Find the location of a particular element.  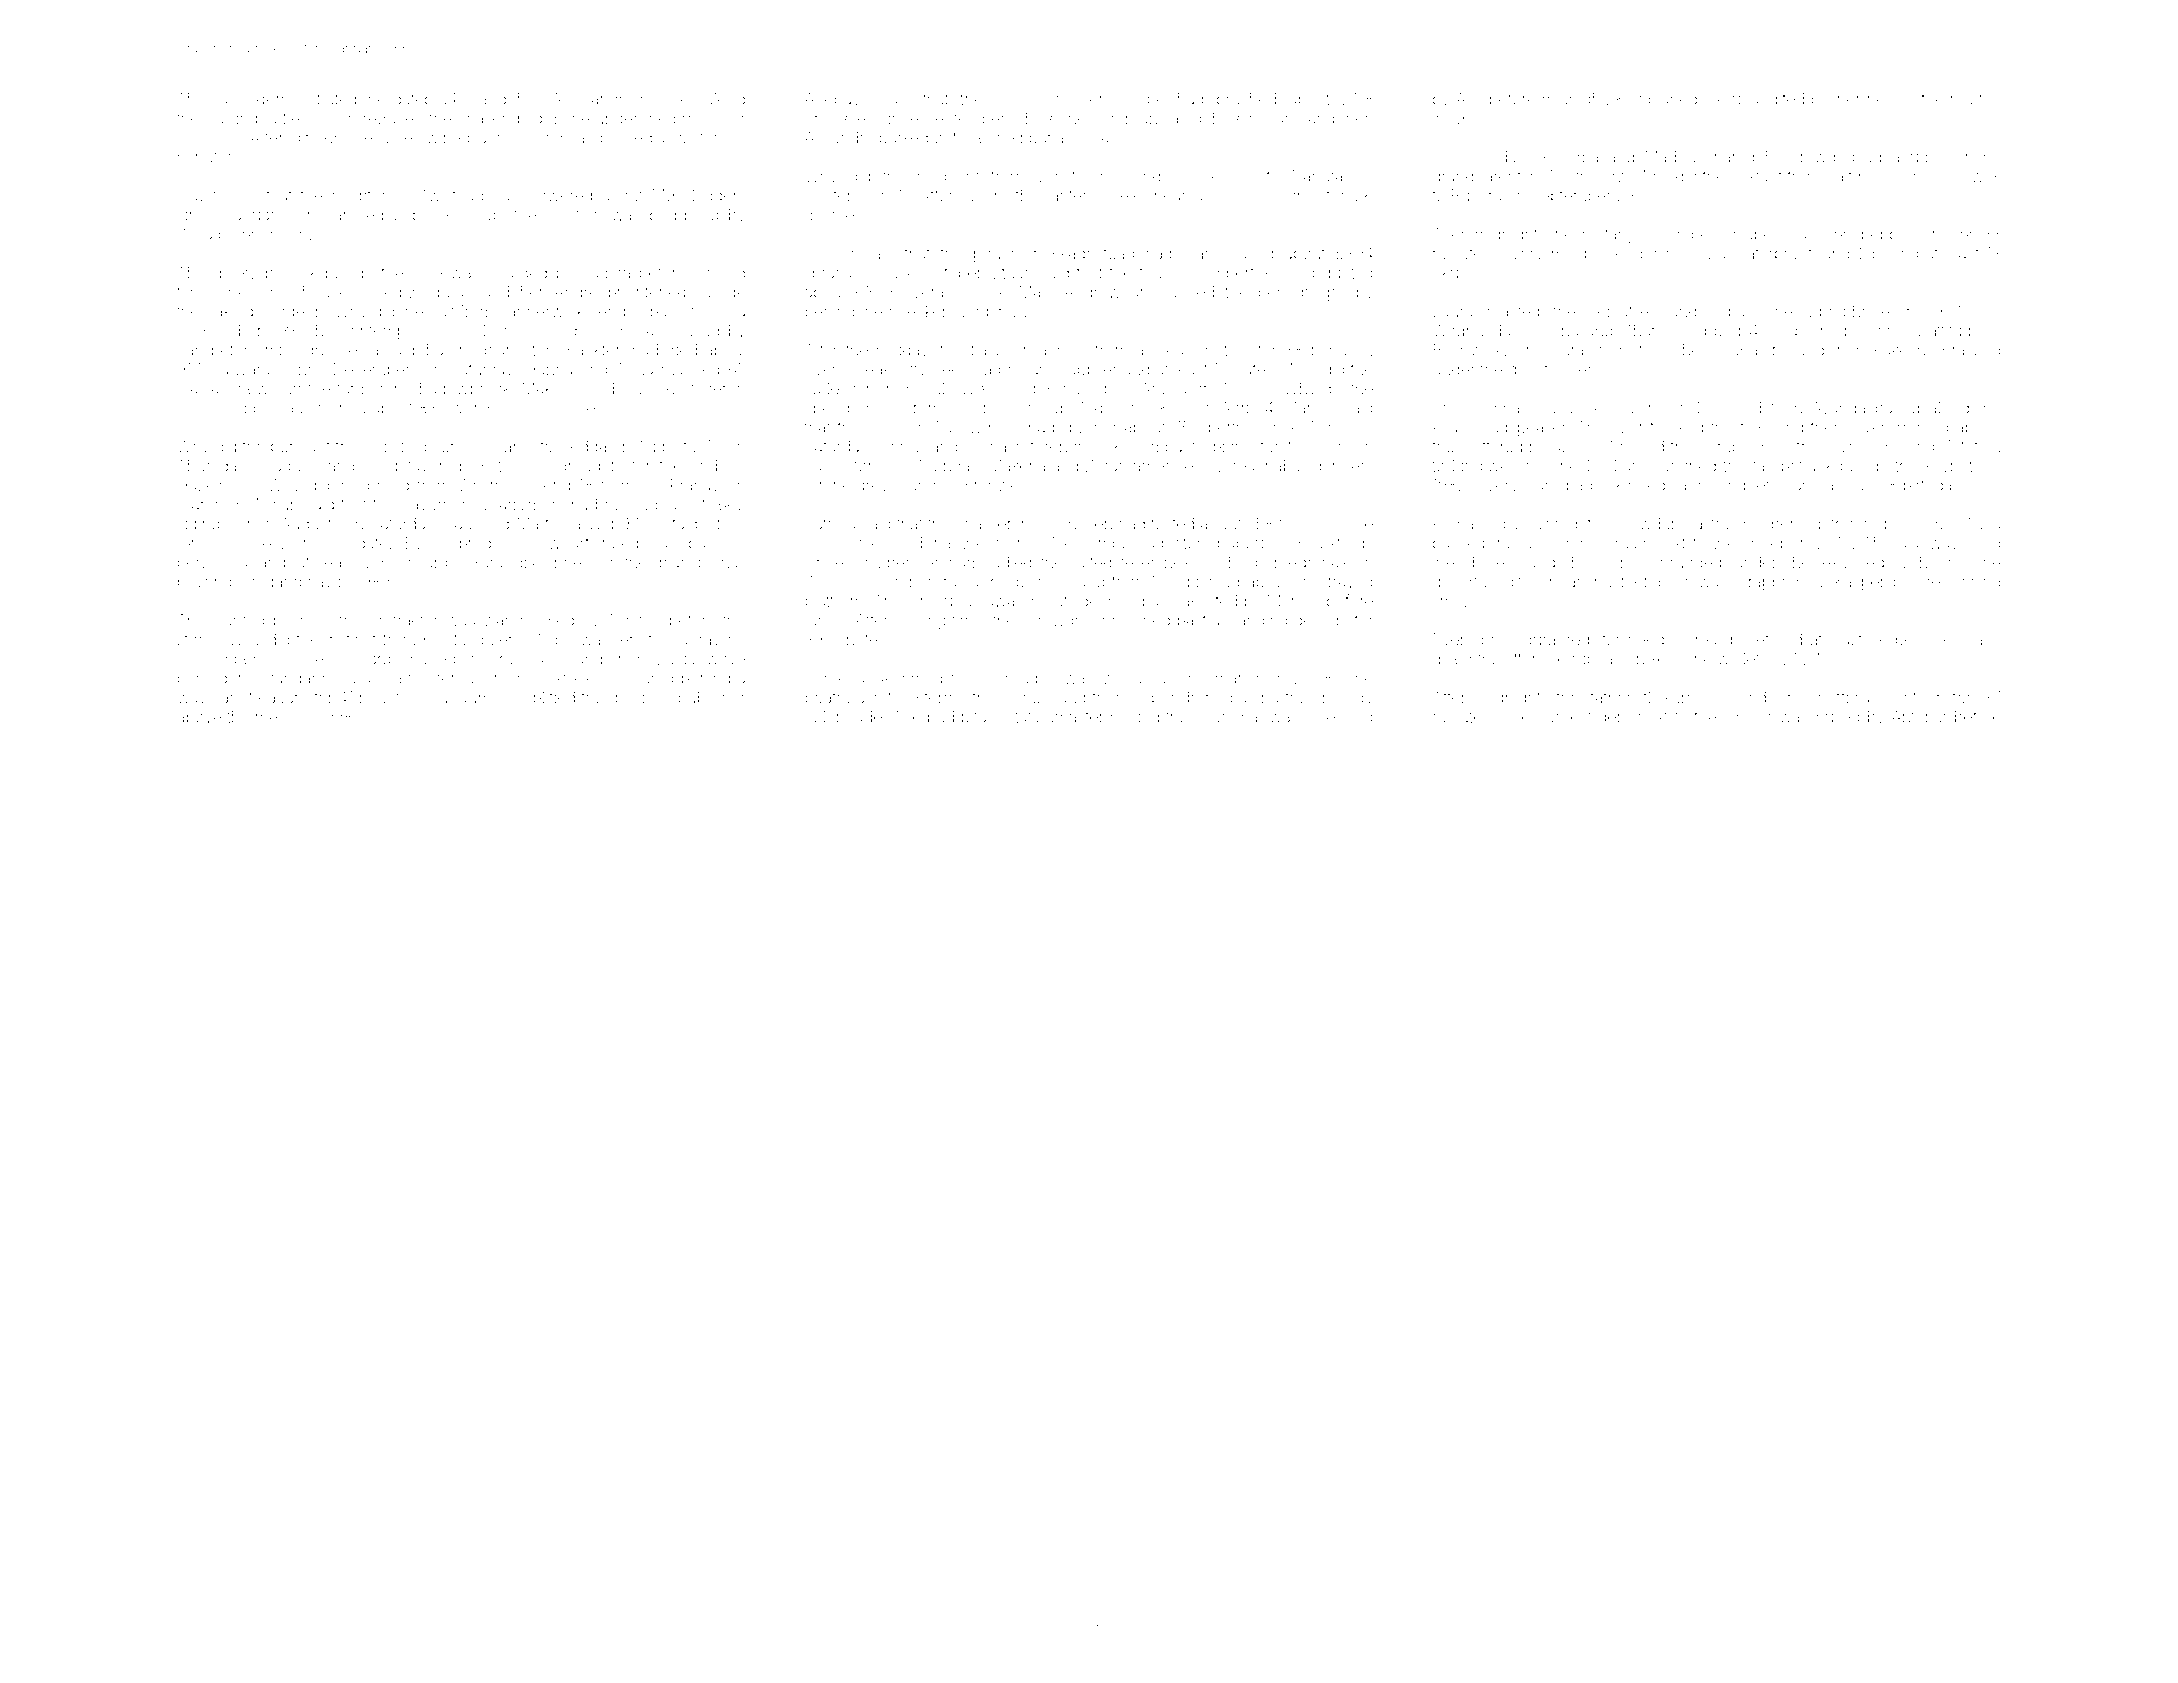

typhoon is located at coordinates (1926, 564).
